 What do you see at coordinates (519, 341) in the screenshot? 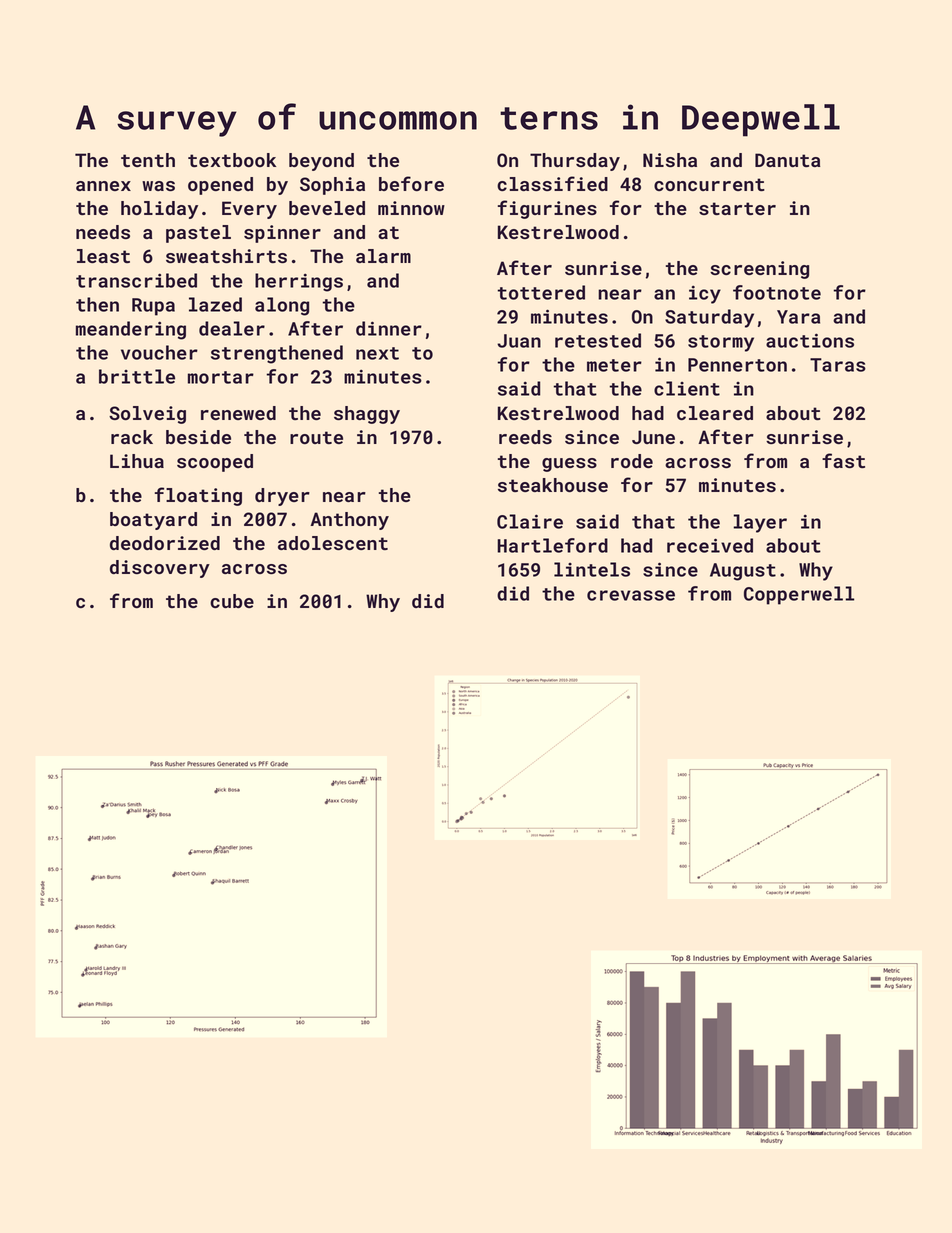
I see `Juan` at bounding box center [519, 341].
